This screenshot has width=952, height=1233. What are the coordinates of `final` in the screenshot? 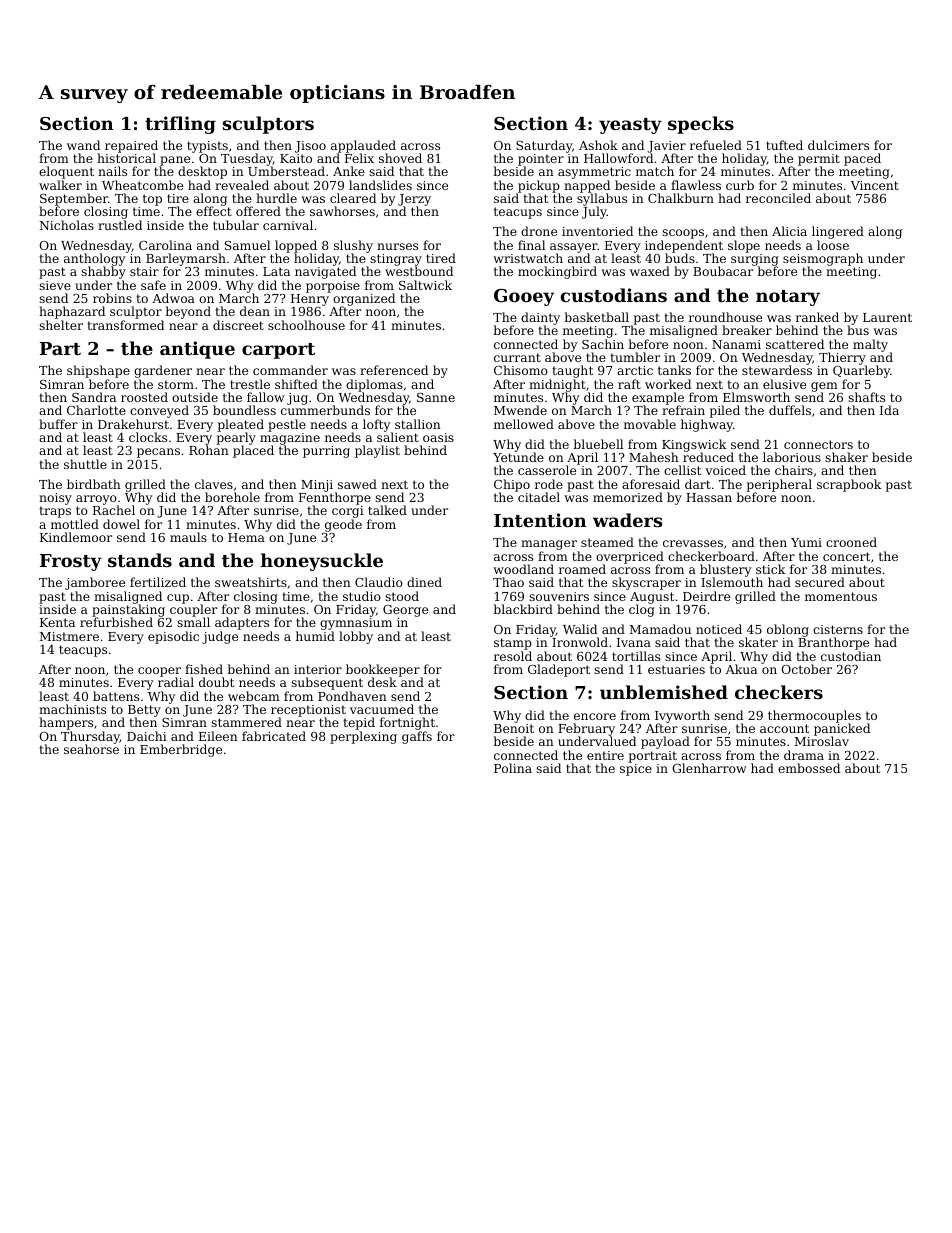 It's located at (531, 245).
